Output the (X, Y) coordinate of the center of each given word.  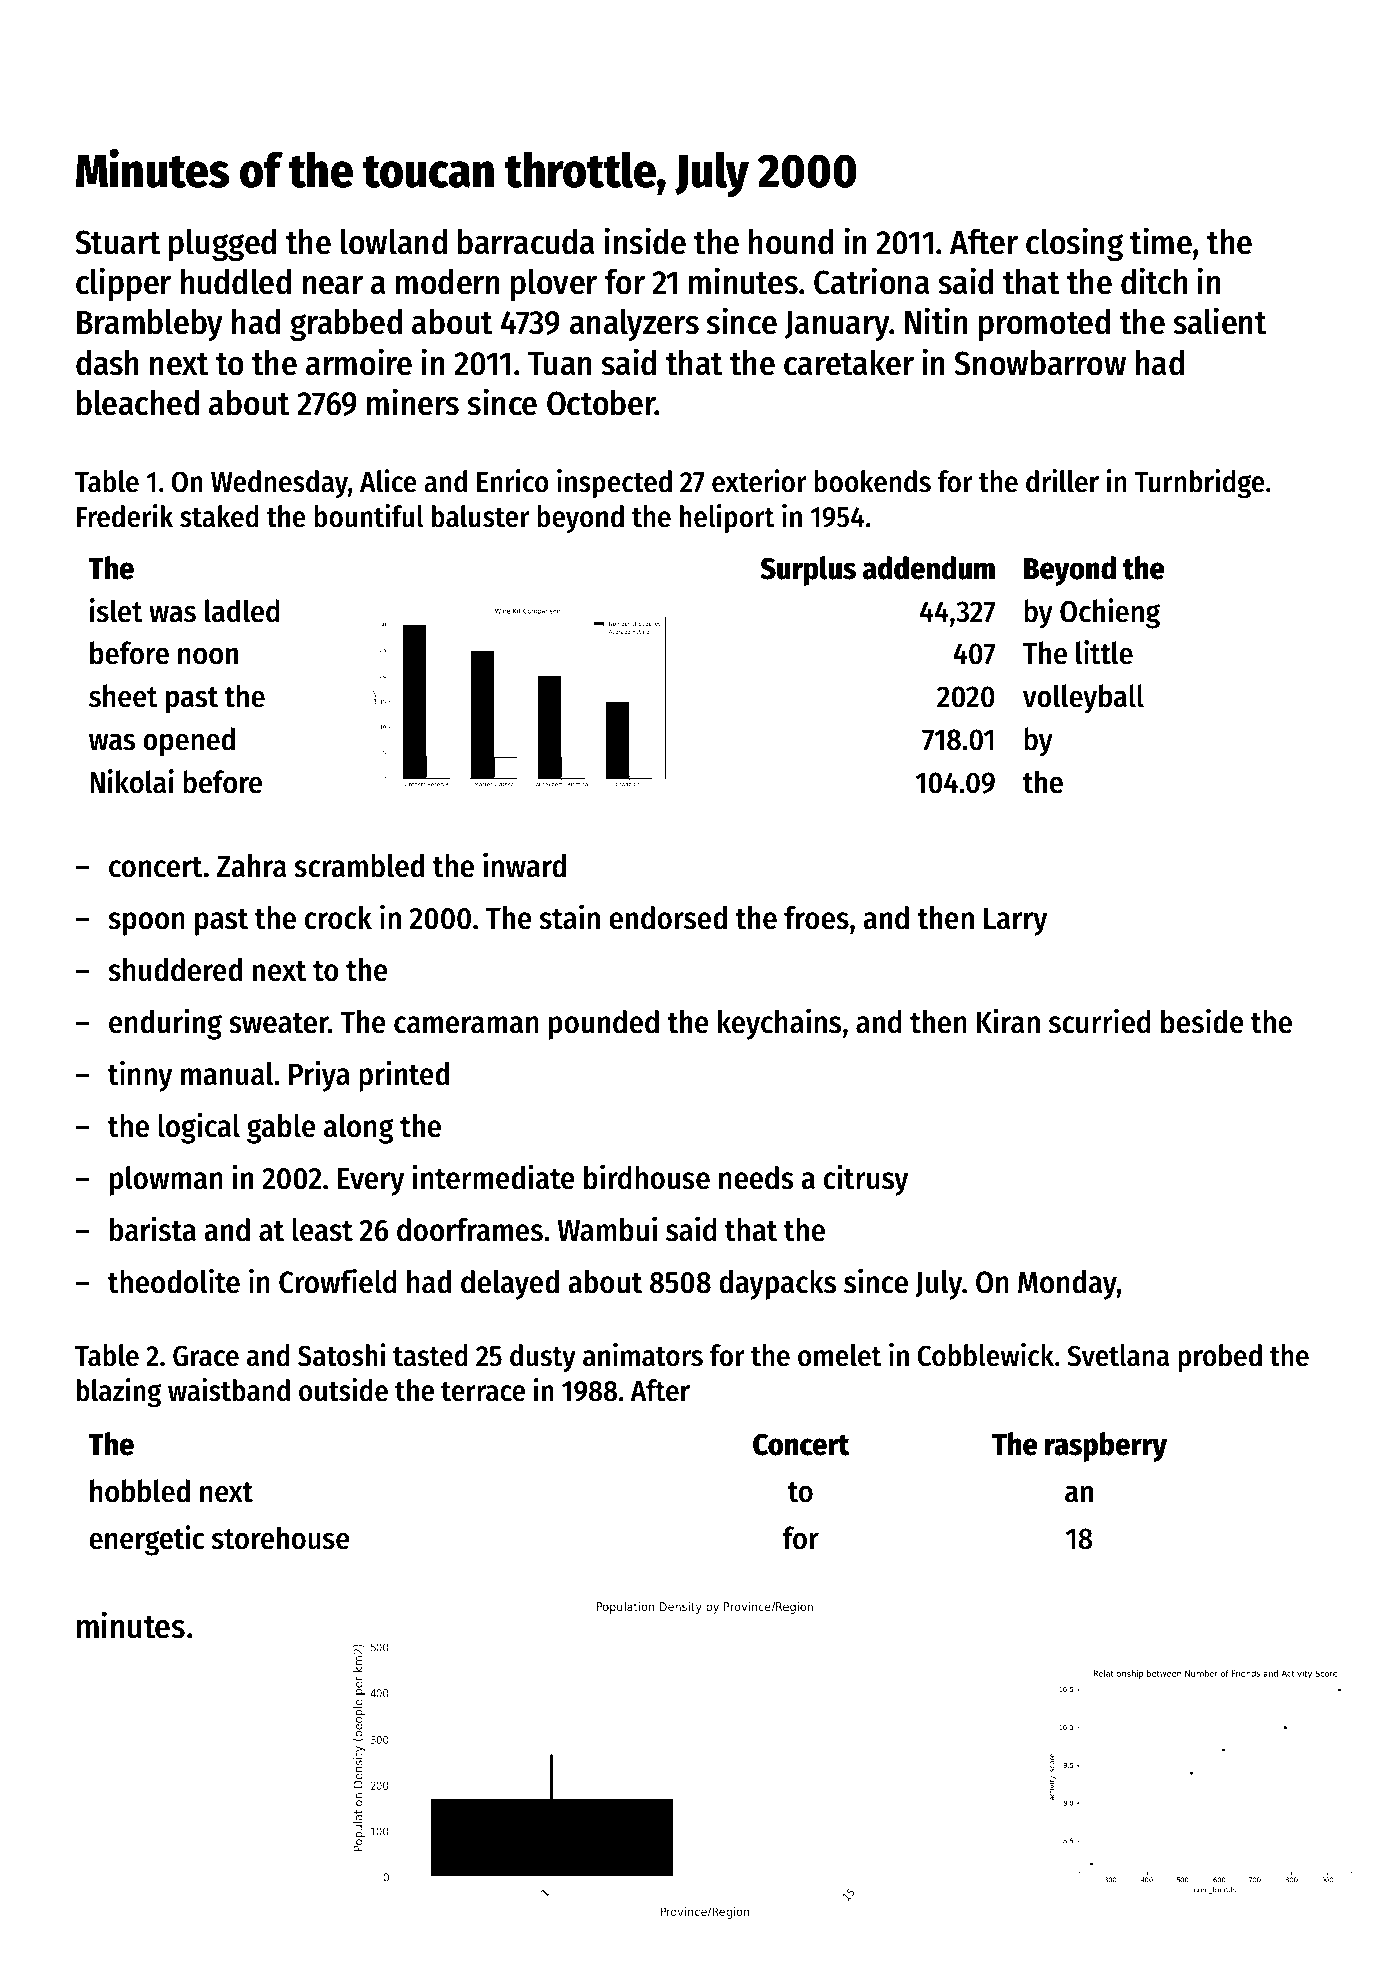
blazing (119, 1393)
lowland (394, 242)
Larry (1015, 922)
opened (189, 742)
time (1161, 241)
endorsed (668, 918)
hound (791, 242)
